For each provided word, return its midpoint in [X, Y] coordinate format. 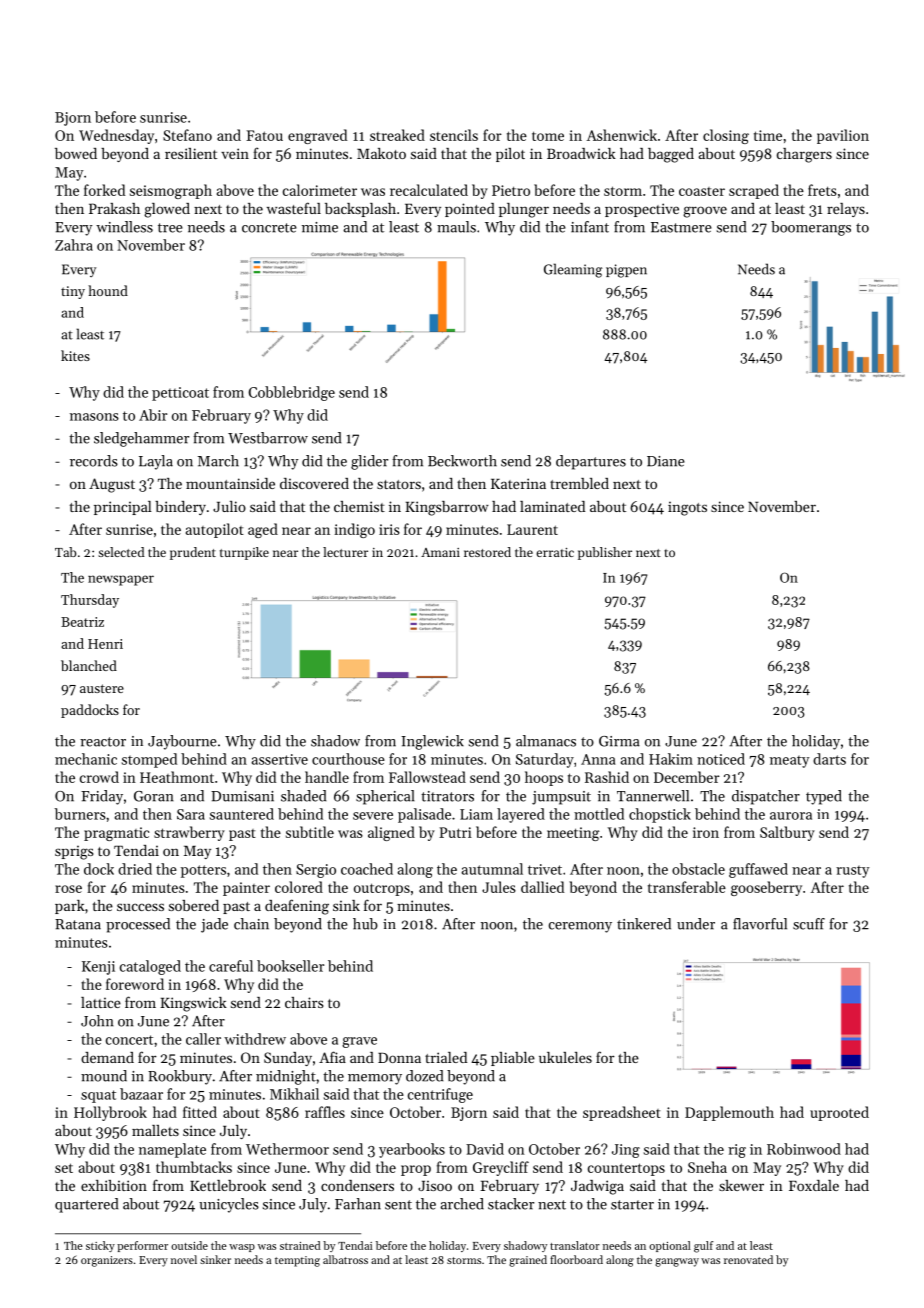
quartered [86, 1205]
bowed [76, 153]
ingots [687, 508]
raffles [325, 1112]
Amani [440, 552]
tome [548, 136]
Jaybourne [182, 742]
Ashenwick [622, 135]
